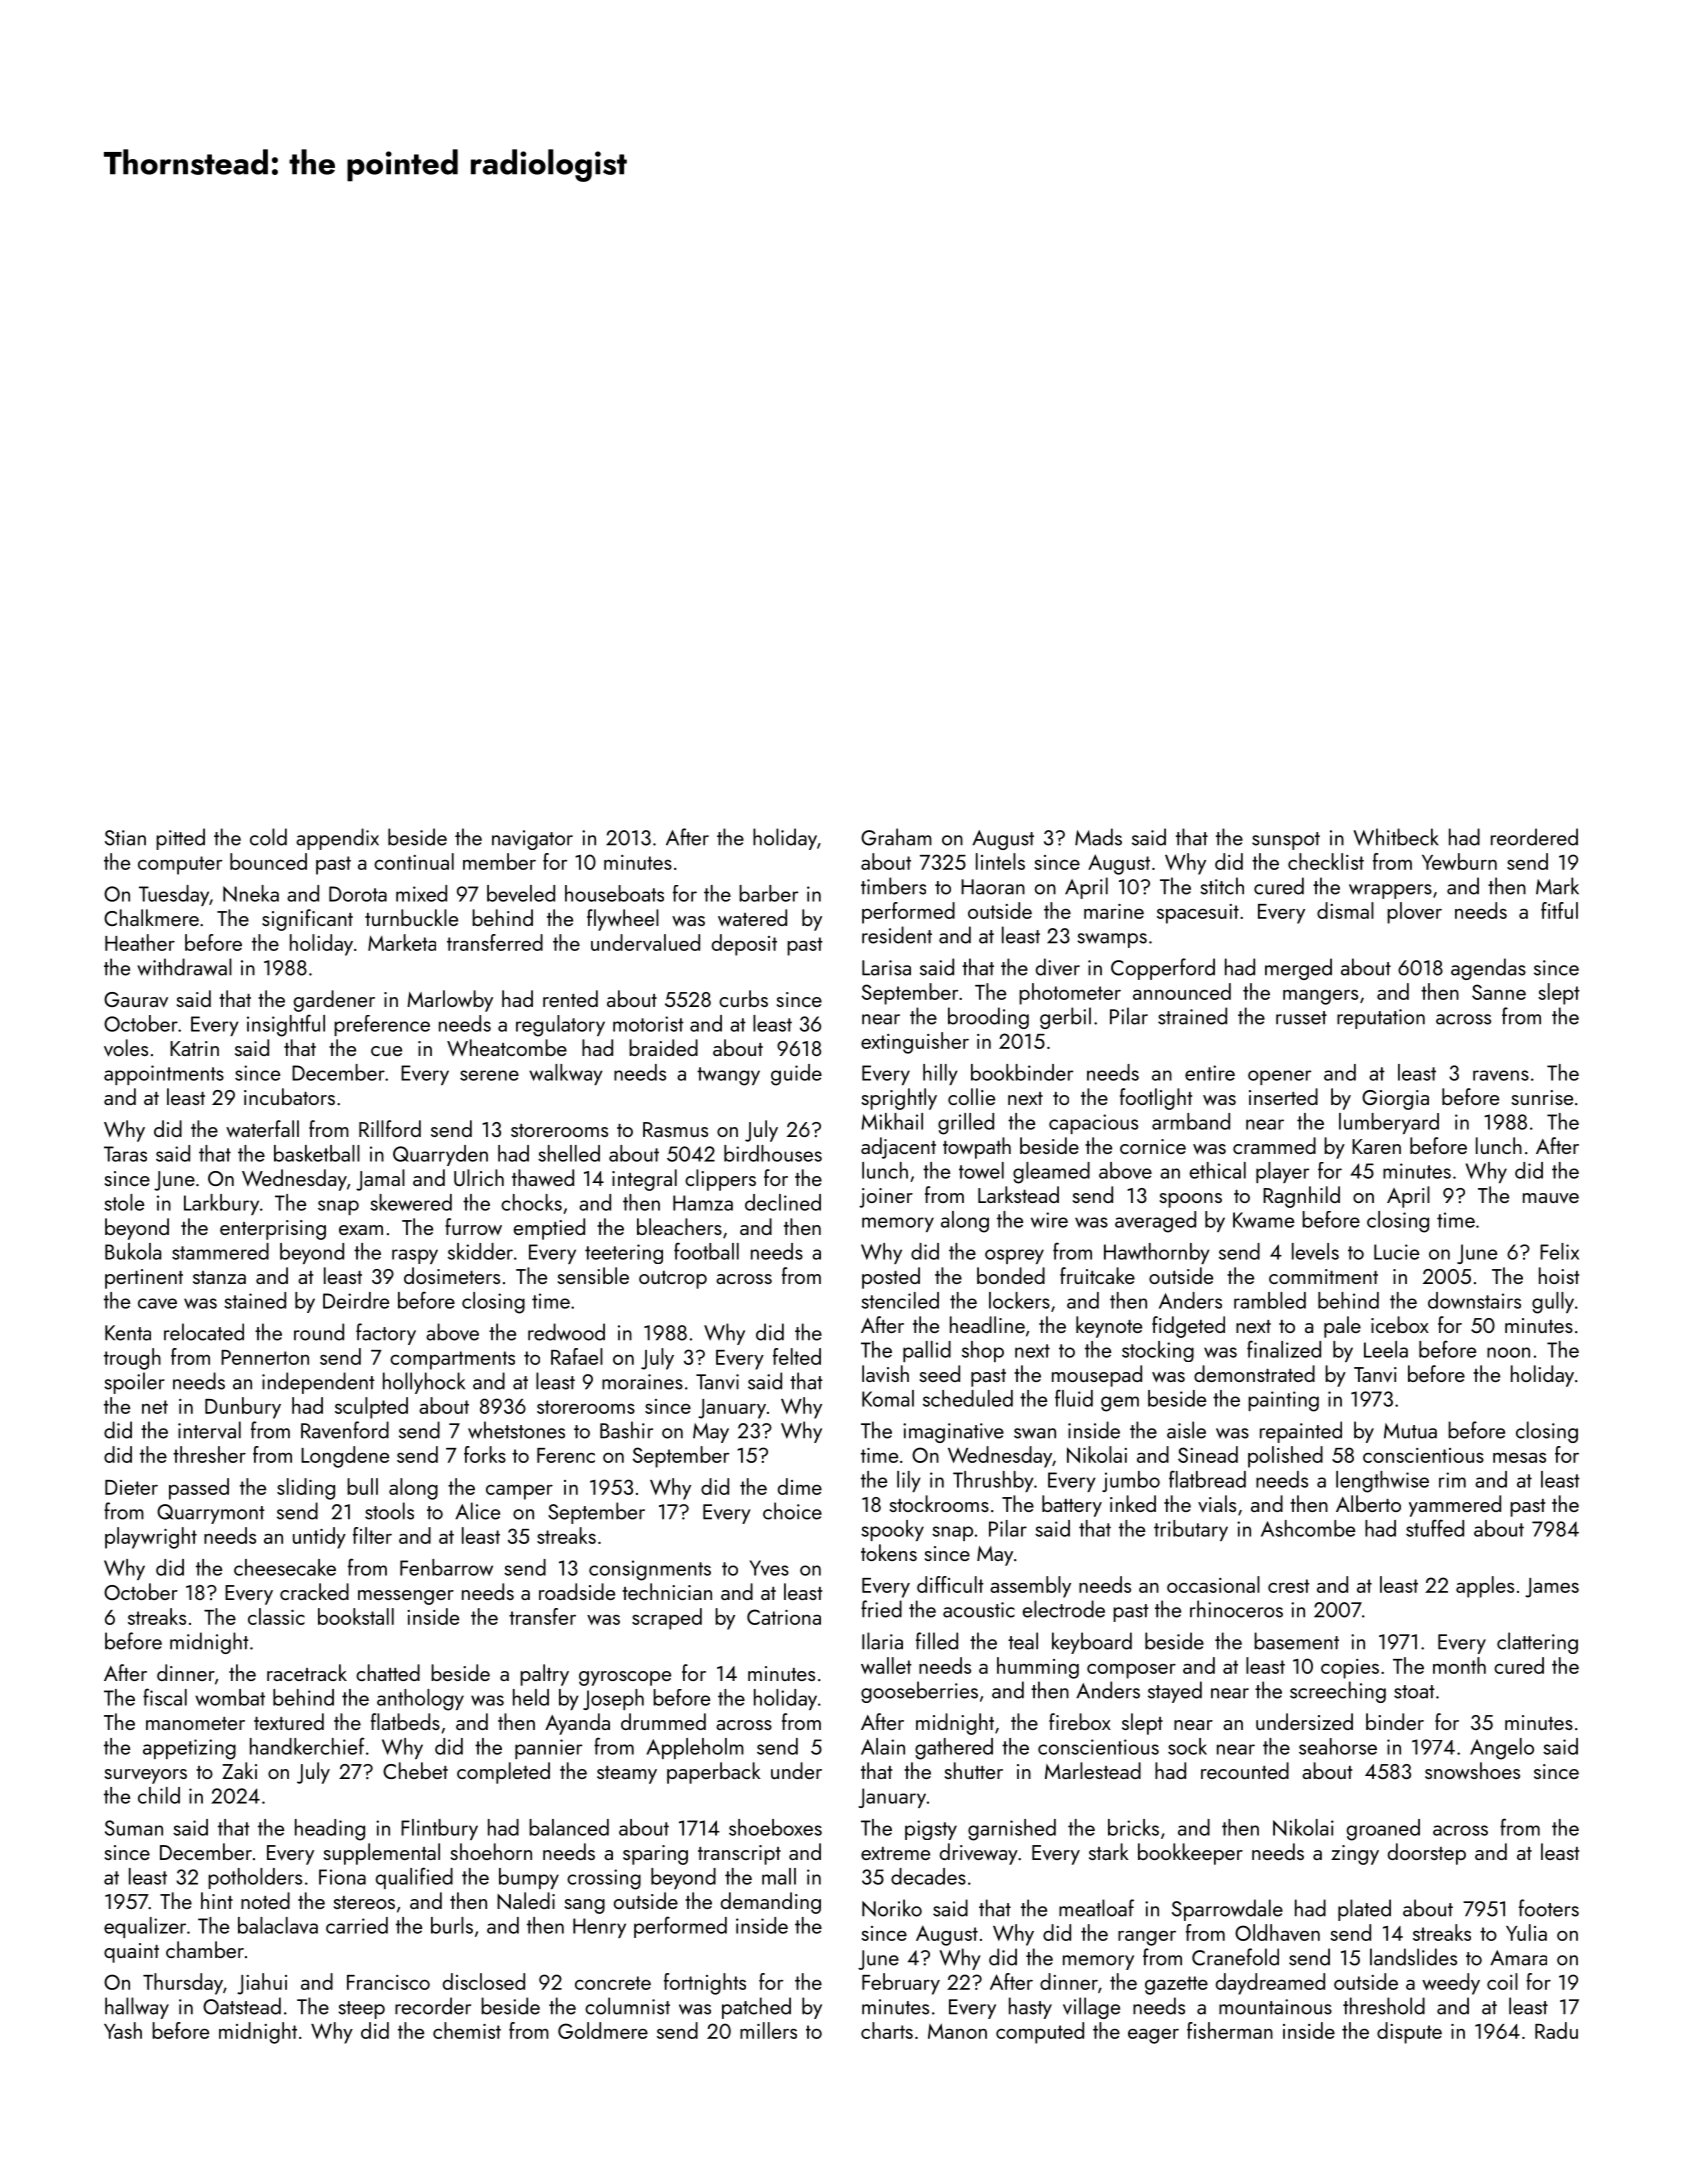 This document has width=1683, height=2178. What do you see at coordinates (134, 1383) in the document?
I see `spoiler` at bounding box center [134, 1383].
